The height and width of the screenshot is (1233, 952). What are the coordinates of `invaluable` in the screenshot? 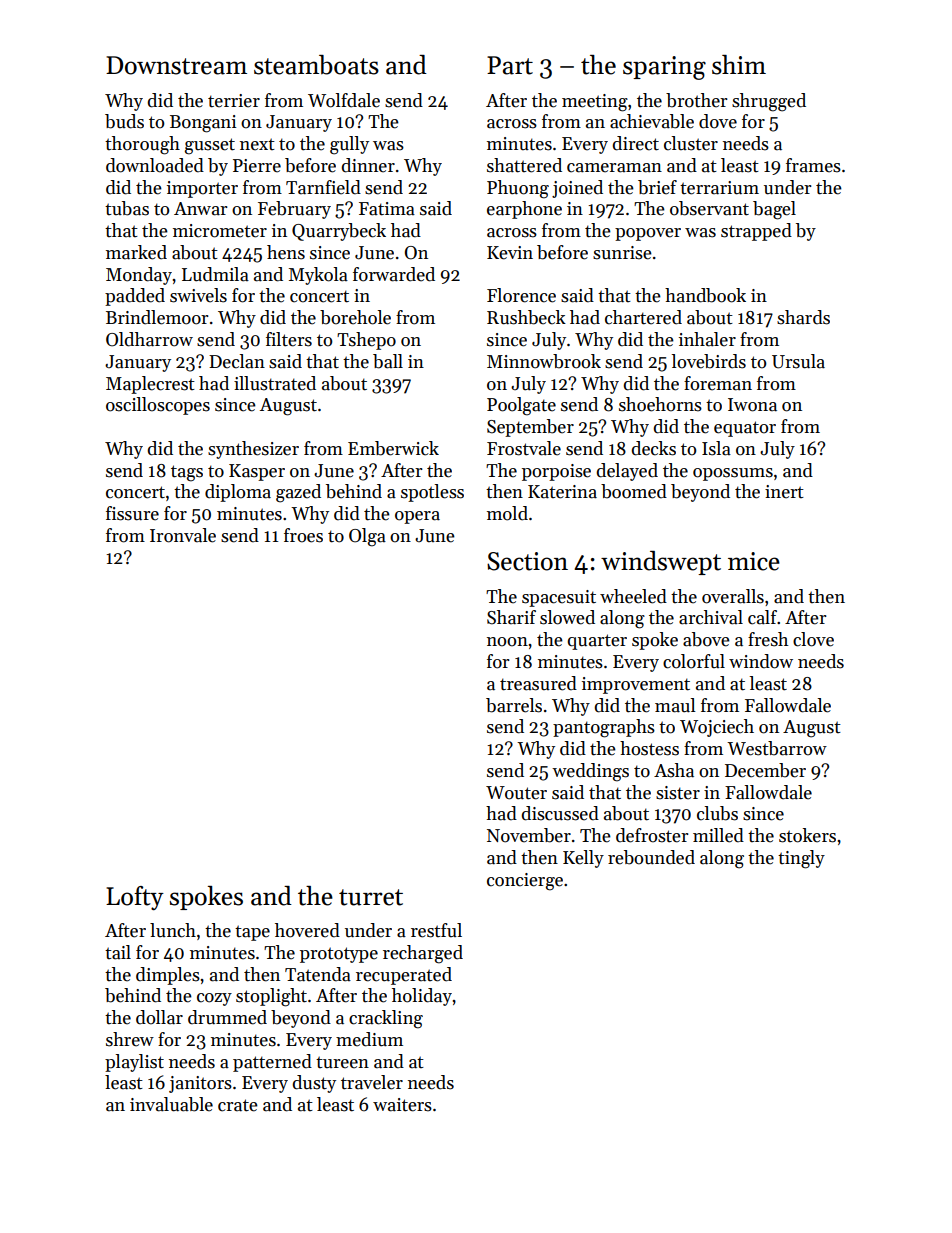 It's located at (171, 1104).
